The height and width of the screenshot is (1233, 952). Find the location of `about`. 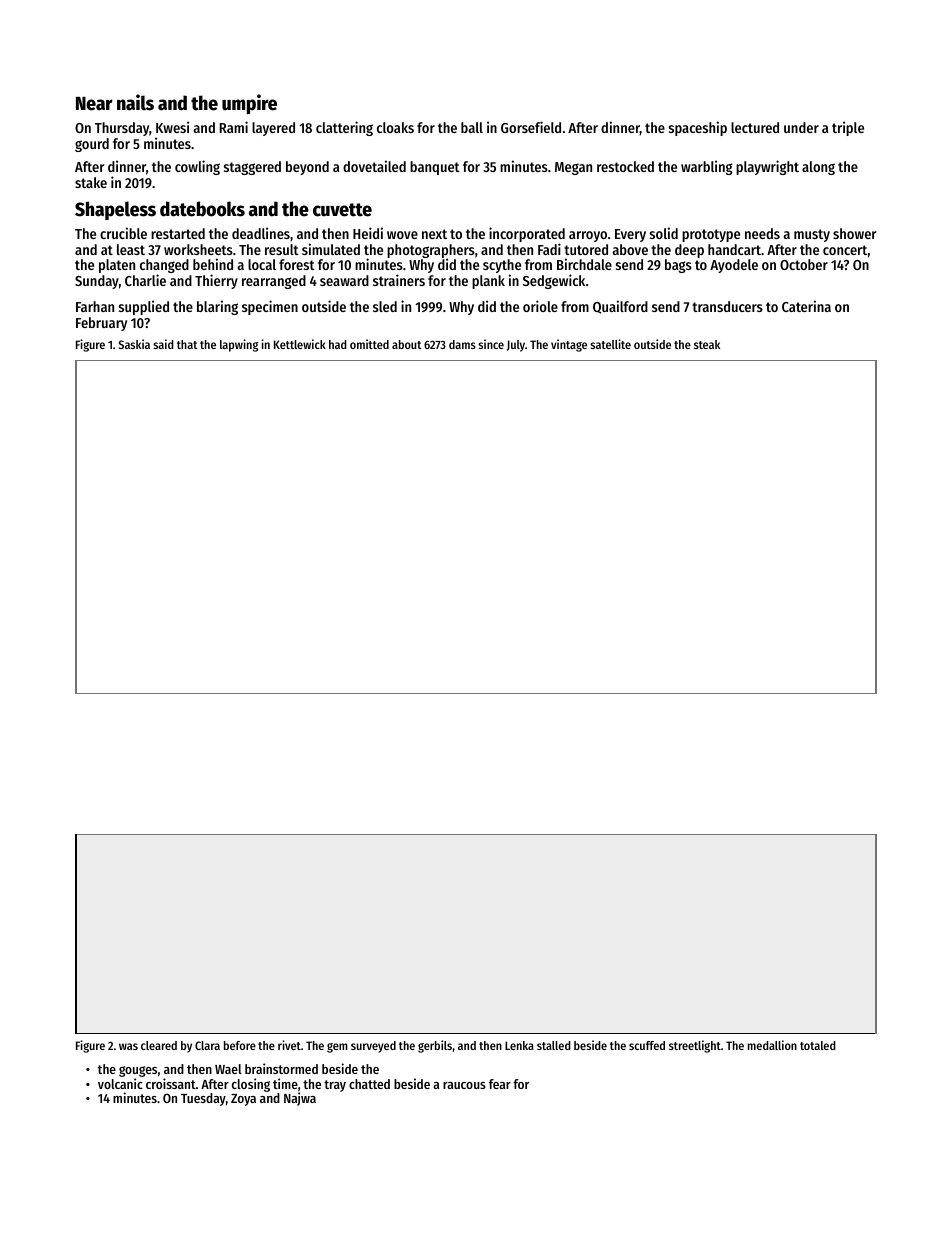

about is located at coordinates (406, 344).
